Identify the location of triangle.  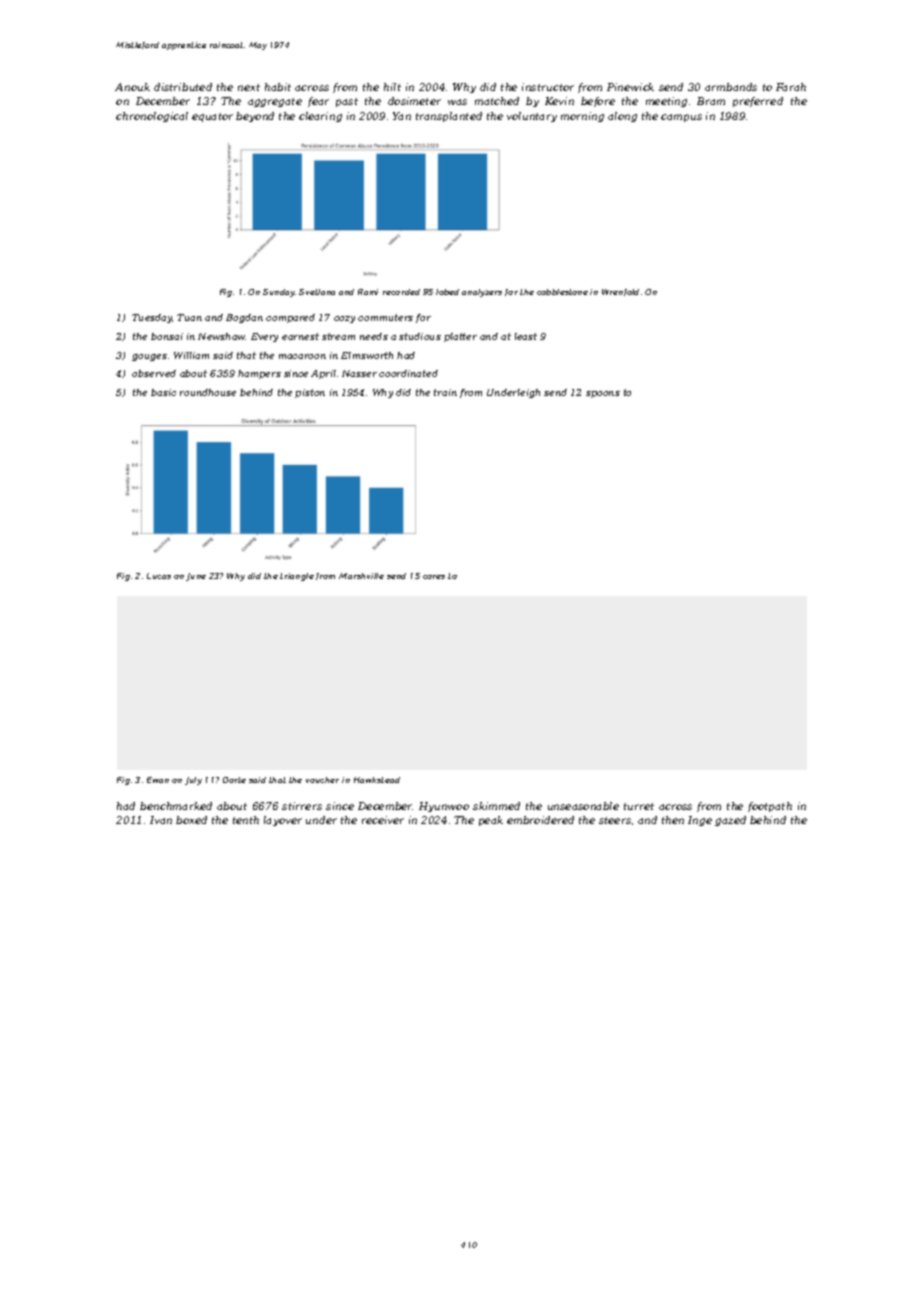
(297, 577).
